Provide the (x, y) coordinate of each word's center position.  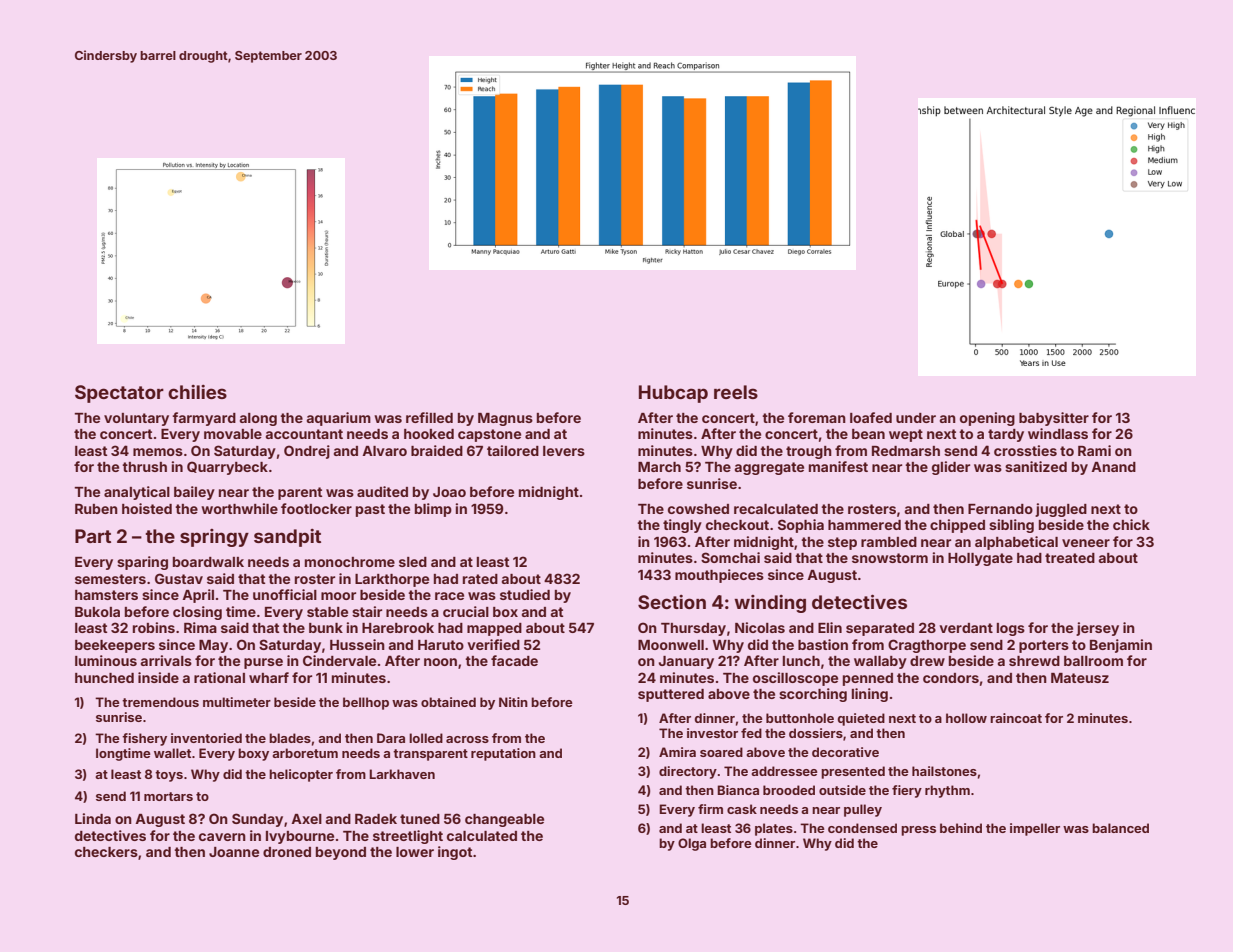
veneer (1086, 543)
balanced (1120, 828)
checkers (106, 852)
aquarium (338, 419)
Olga (692, 844)
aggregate (769, 468)
